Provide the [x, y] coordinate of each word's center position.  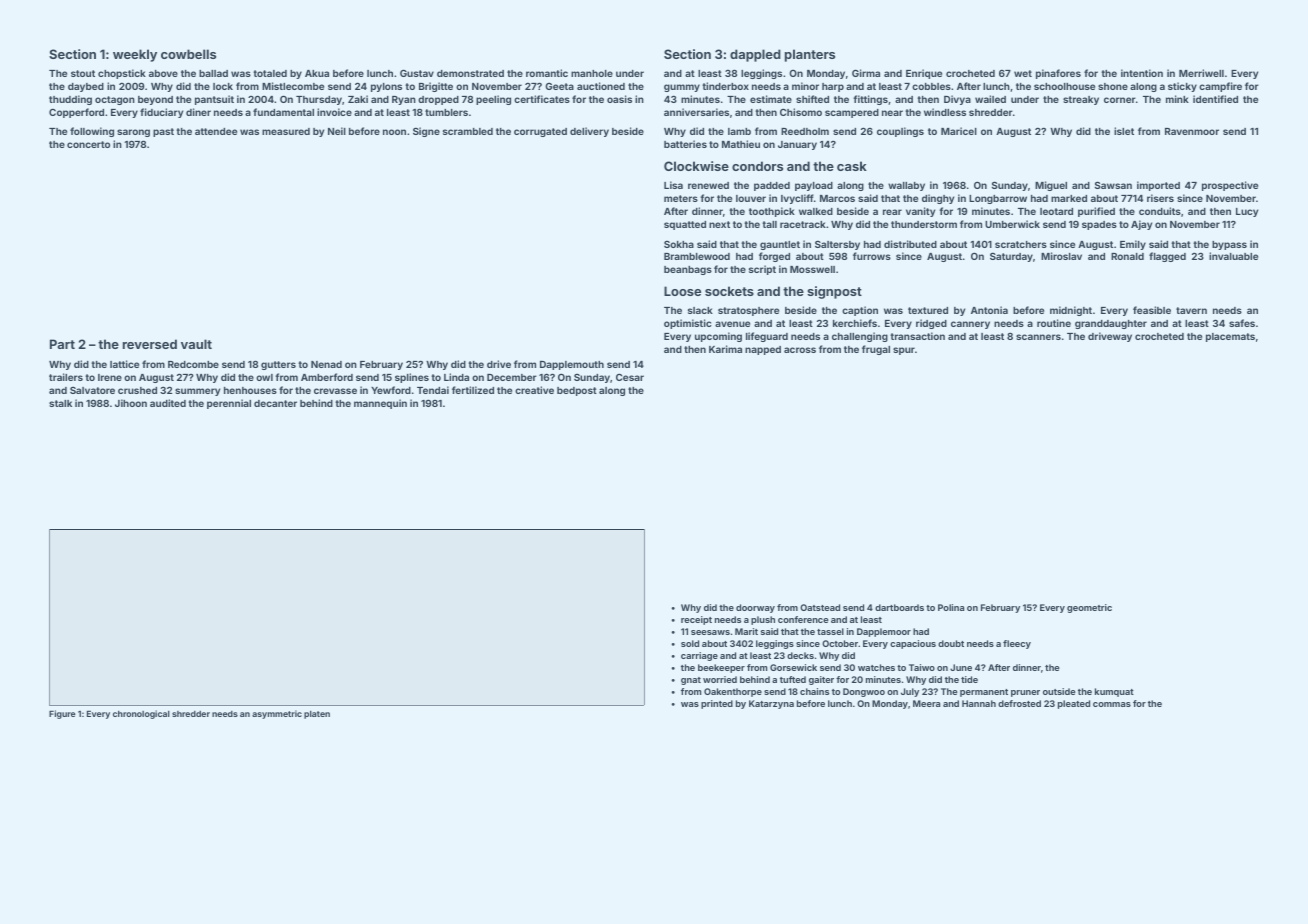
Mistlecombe [293, 86]
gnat [691, 681]
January [797, 145]
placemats [1230, 337]
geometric [1089, 608]
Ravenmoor [1192, 131]
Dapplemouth [572, 365]
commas [1112, 704]
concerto [88, 144]
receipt [696, 620]
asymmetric [277, 714]
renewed [708, 185]
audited [168, 403]
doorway [755, 608]
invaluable [1233, 256]
